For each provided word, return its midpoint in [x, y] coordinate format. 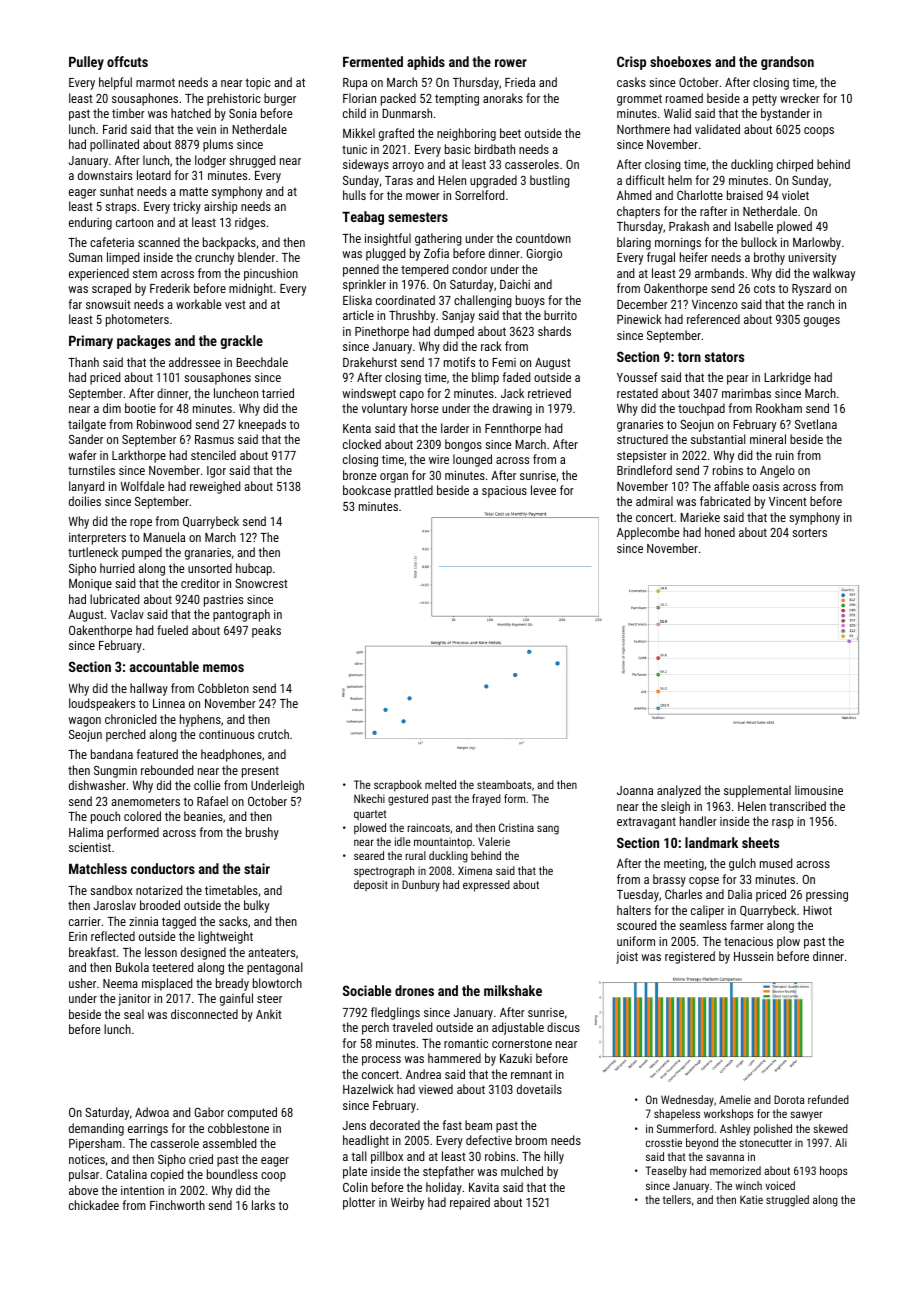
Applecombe [648, 533]
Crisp [631, 63]
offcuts [127, 61]
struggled [787, 1201]
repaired [470, 1203]
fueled [172, 630]
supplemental [757, 791]
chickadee [94, 1205]
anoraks [503, 98]
